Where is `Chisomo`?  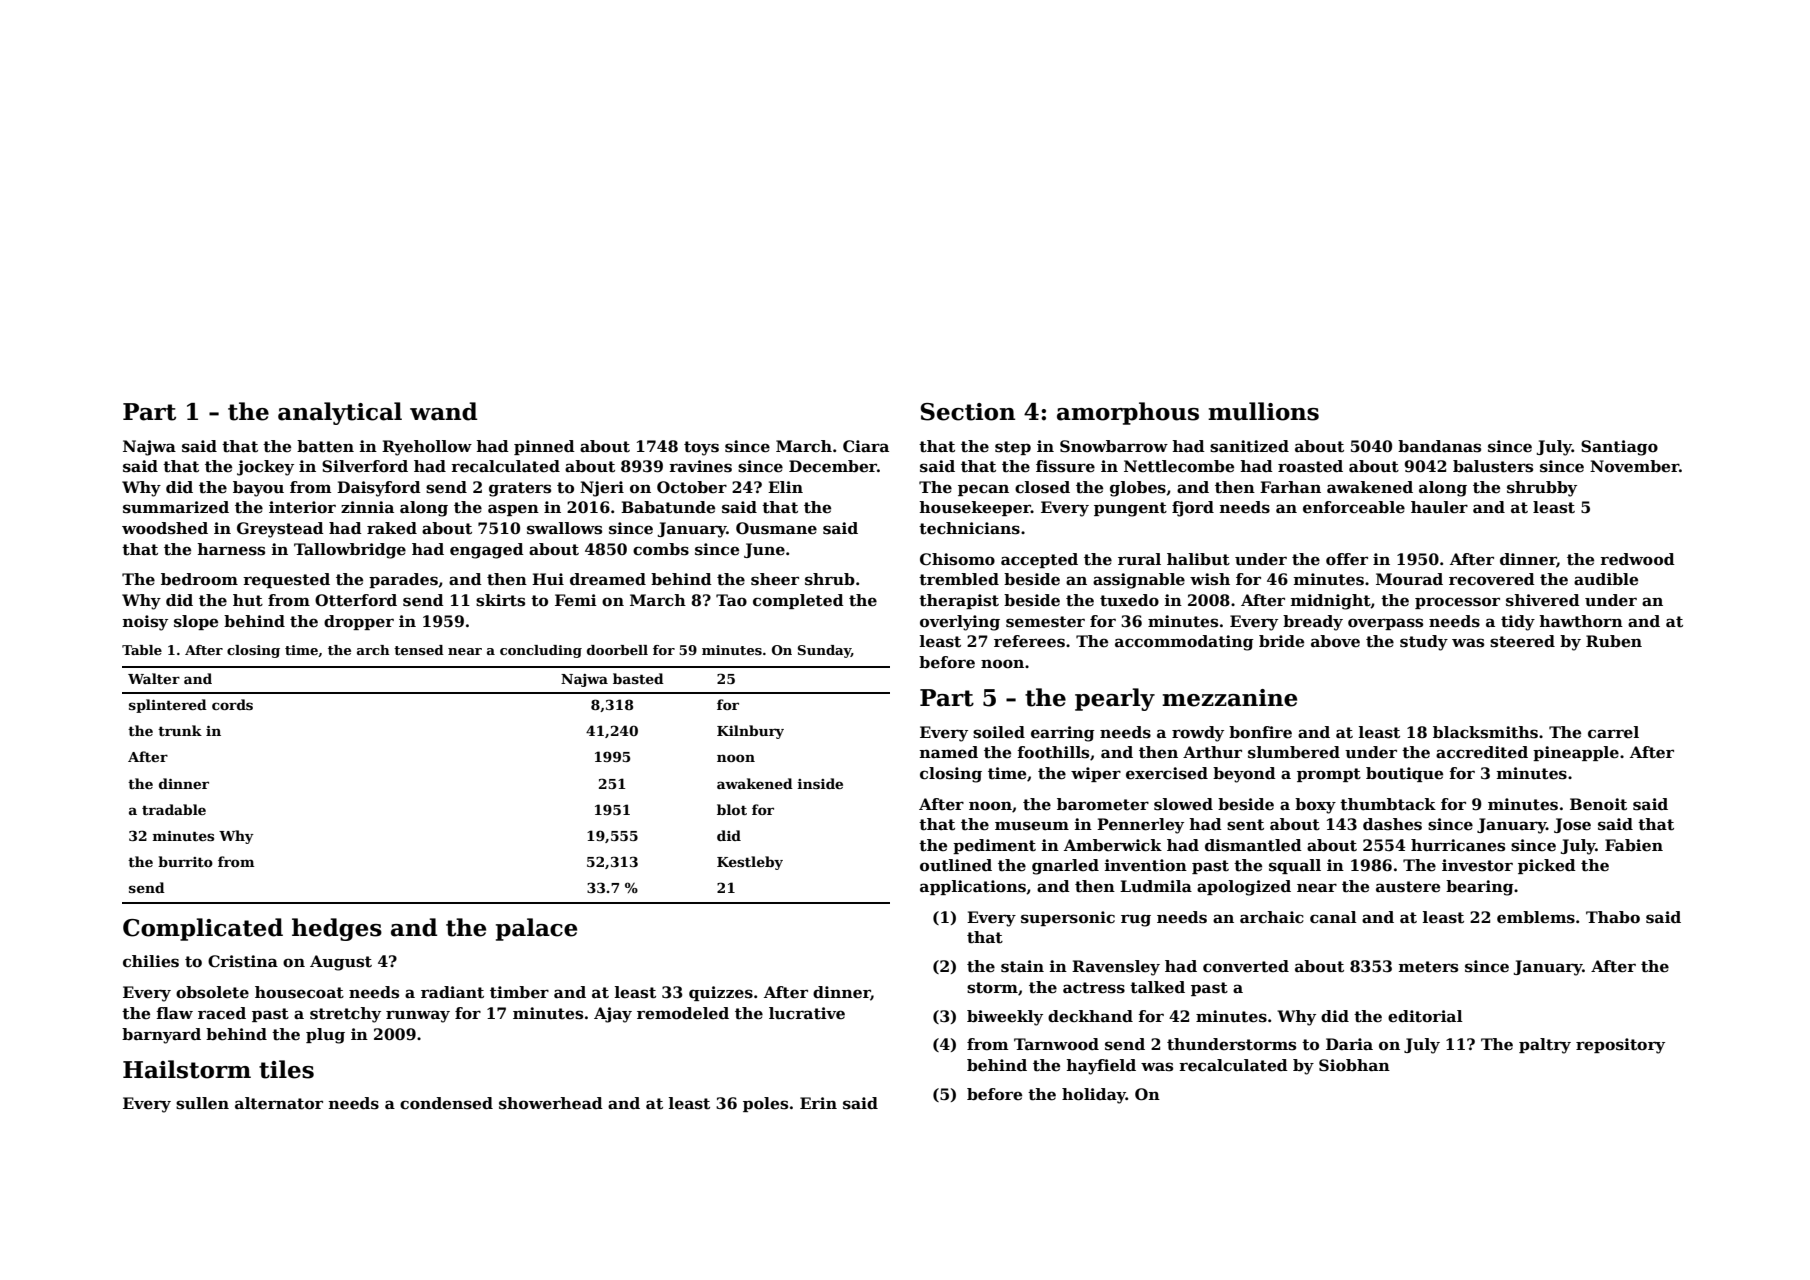 Chisomo is located at coordinates (957, 559).
